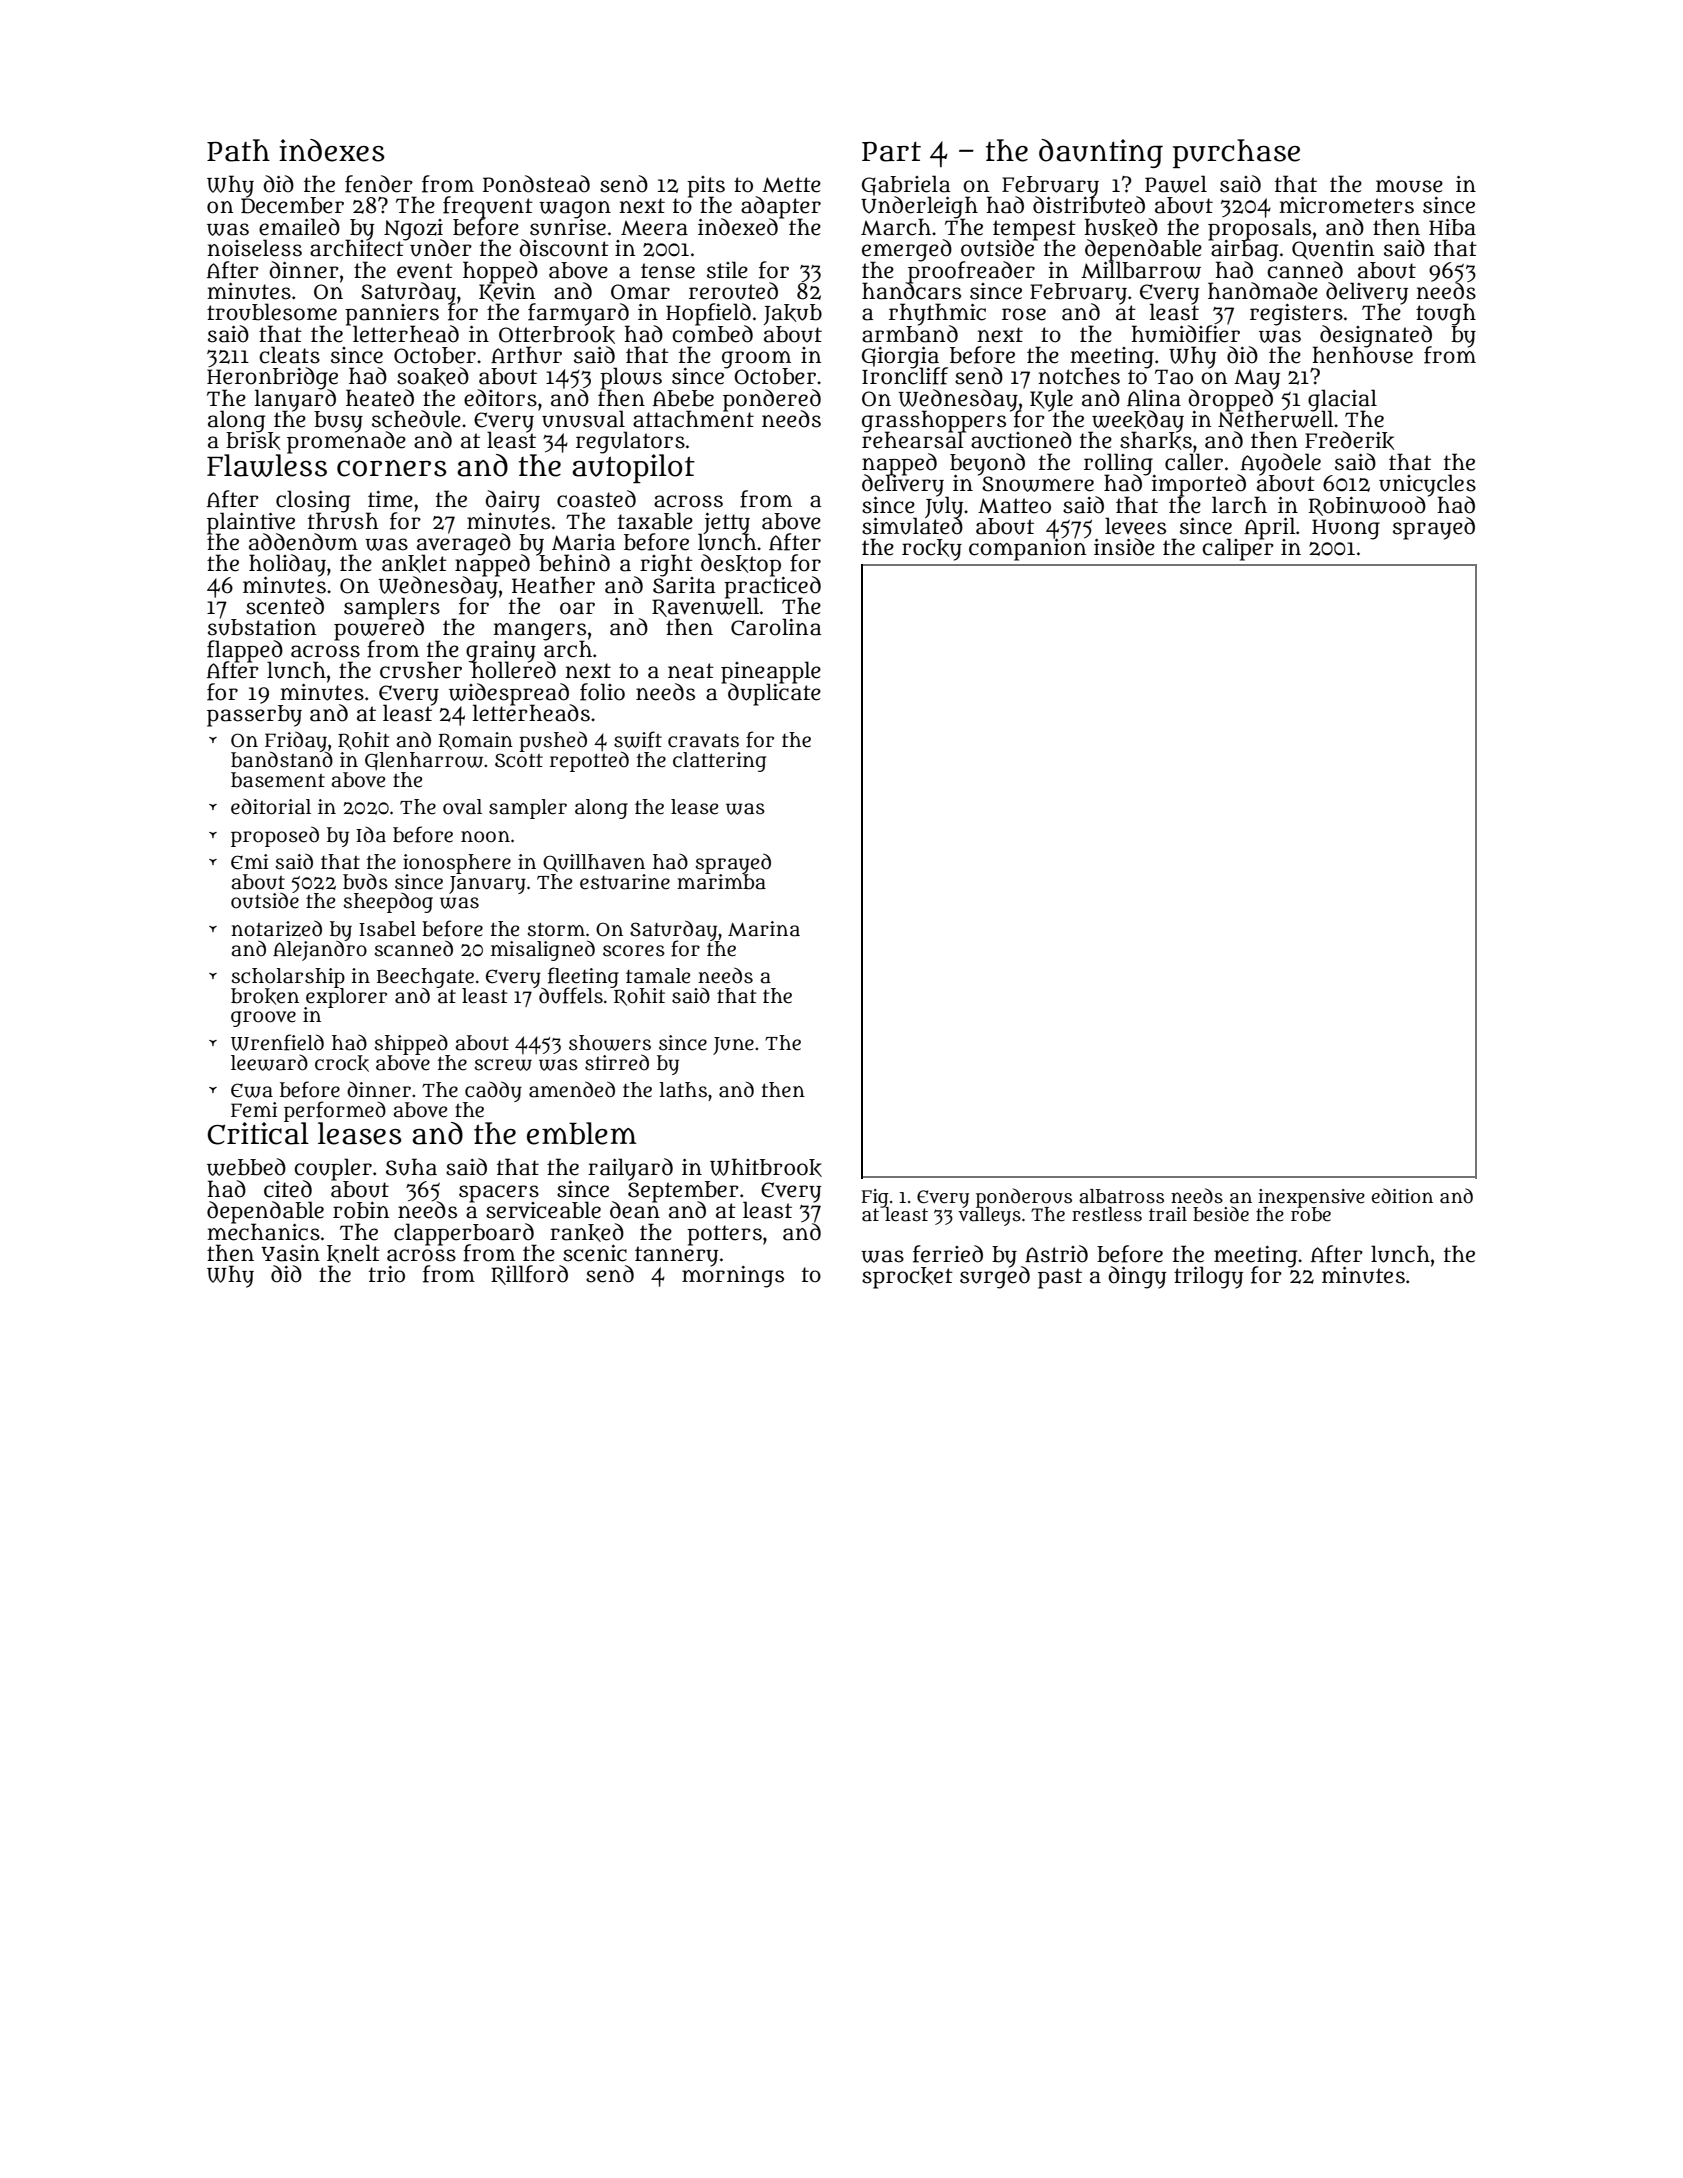 The height and width of the document is (2178, 1683). What do you see at coordinates (719, 762) in the document?
I see `clattering` at bounding box center [719, 762].
